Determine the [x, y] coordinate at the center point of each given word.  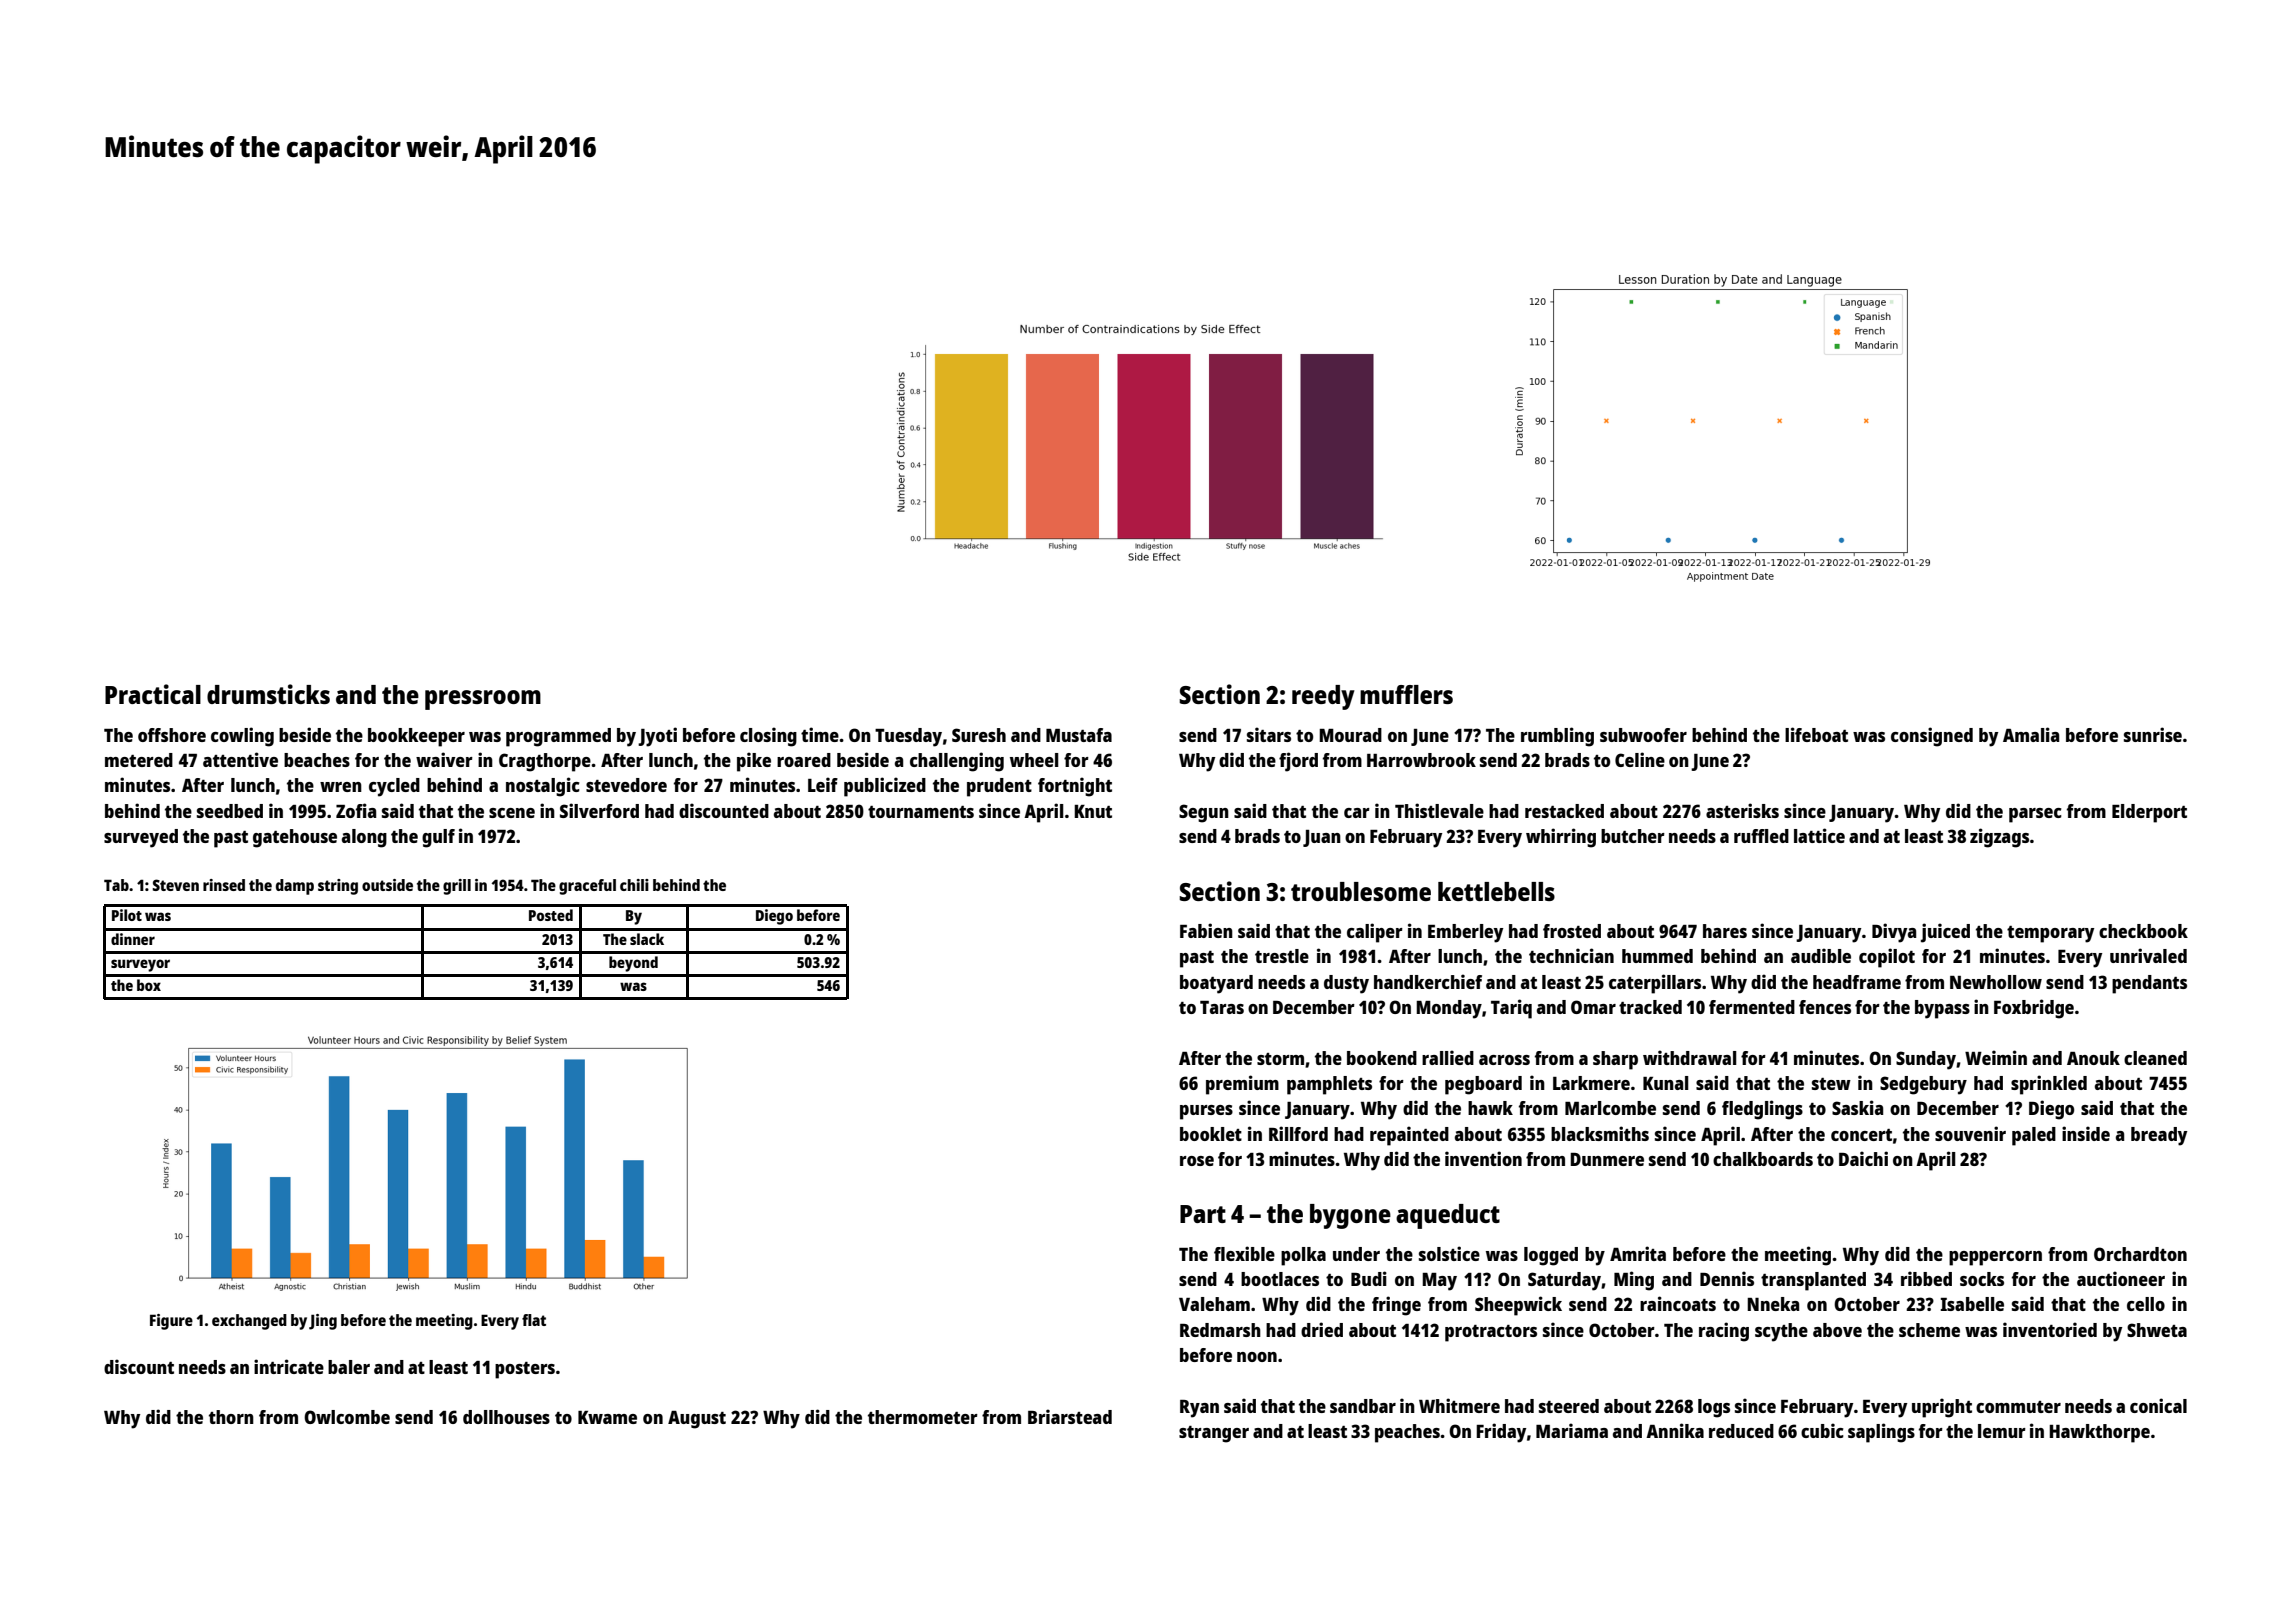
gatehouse [295, 838]
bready [2159, 1136]
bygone [1350, 1216]
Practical [153, 694]
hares [1725, 931]
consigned [1932, 737]
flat [534, 1320]
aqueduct [1448, 1216]
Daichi [1863, 1158]
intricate [289, 1366]
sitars [1269, 734]
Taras [1222, 1007]
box [149, 985]
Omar [1593, 1007]
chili [634, 885]
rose [1197, 1161]
